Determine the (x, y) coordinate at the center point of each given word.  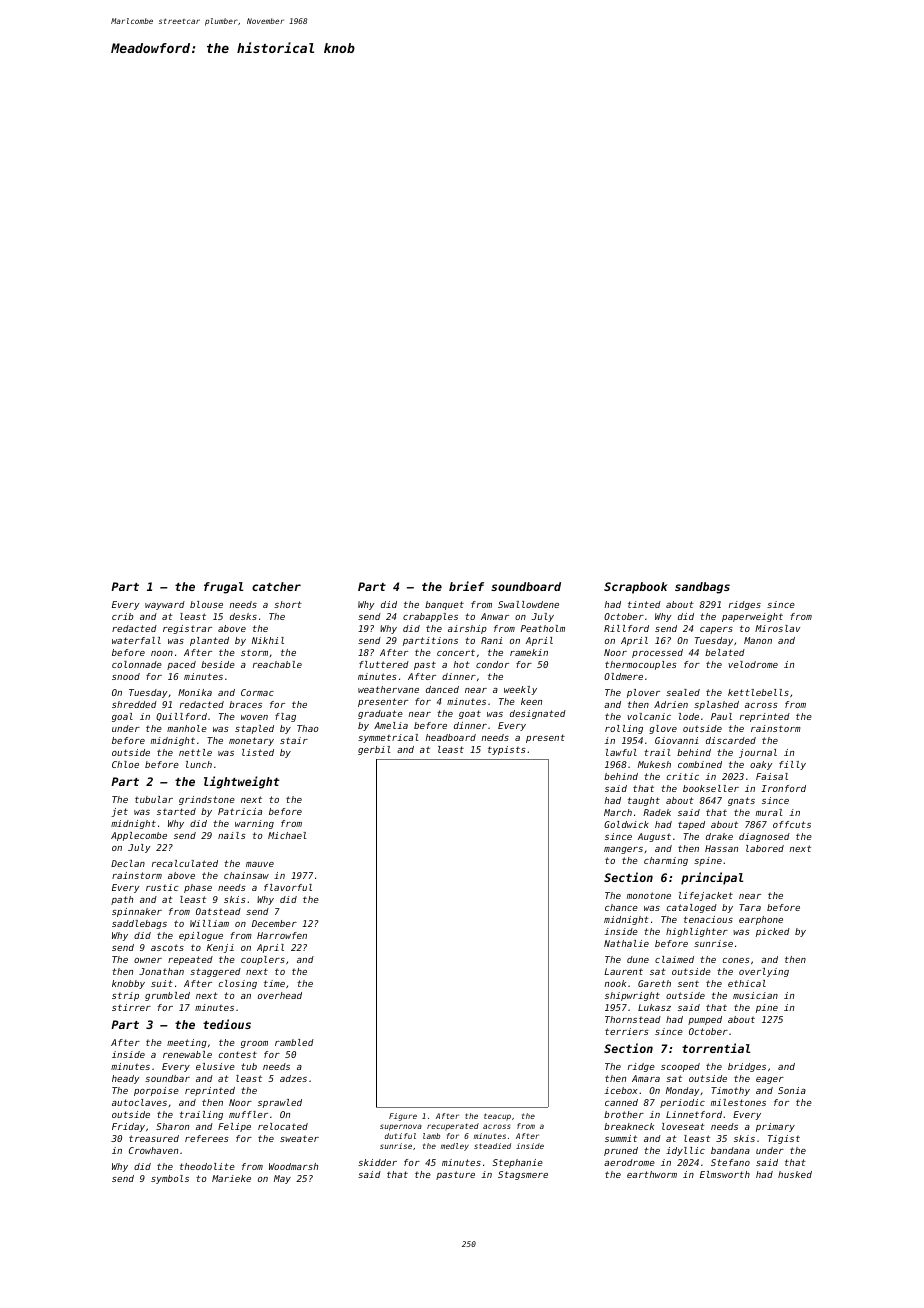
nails (232, 835)
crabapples (430, 617)
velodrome (753, 664)
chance (621, 907)
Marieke (231, 1178)
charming (666, 861)
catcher (276, 586)
